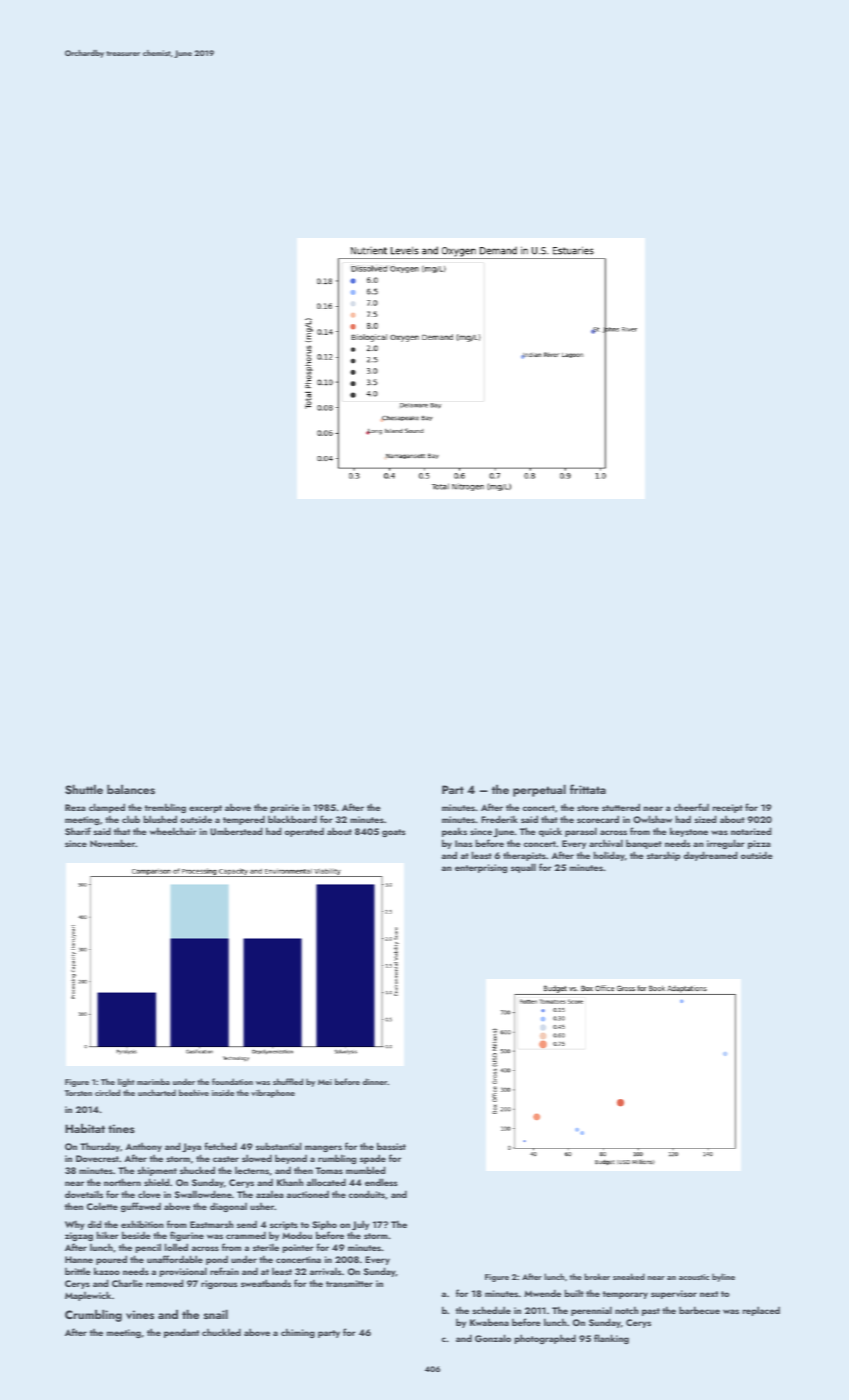 The height and width of the document is (1400, 849). I want to click on pizza, so click(759, 844).
